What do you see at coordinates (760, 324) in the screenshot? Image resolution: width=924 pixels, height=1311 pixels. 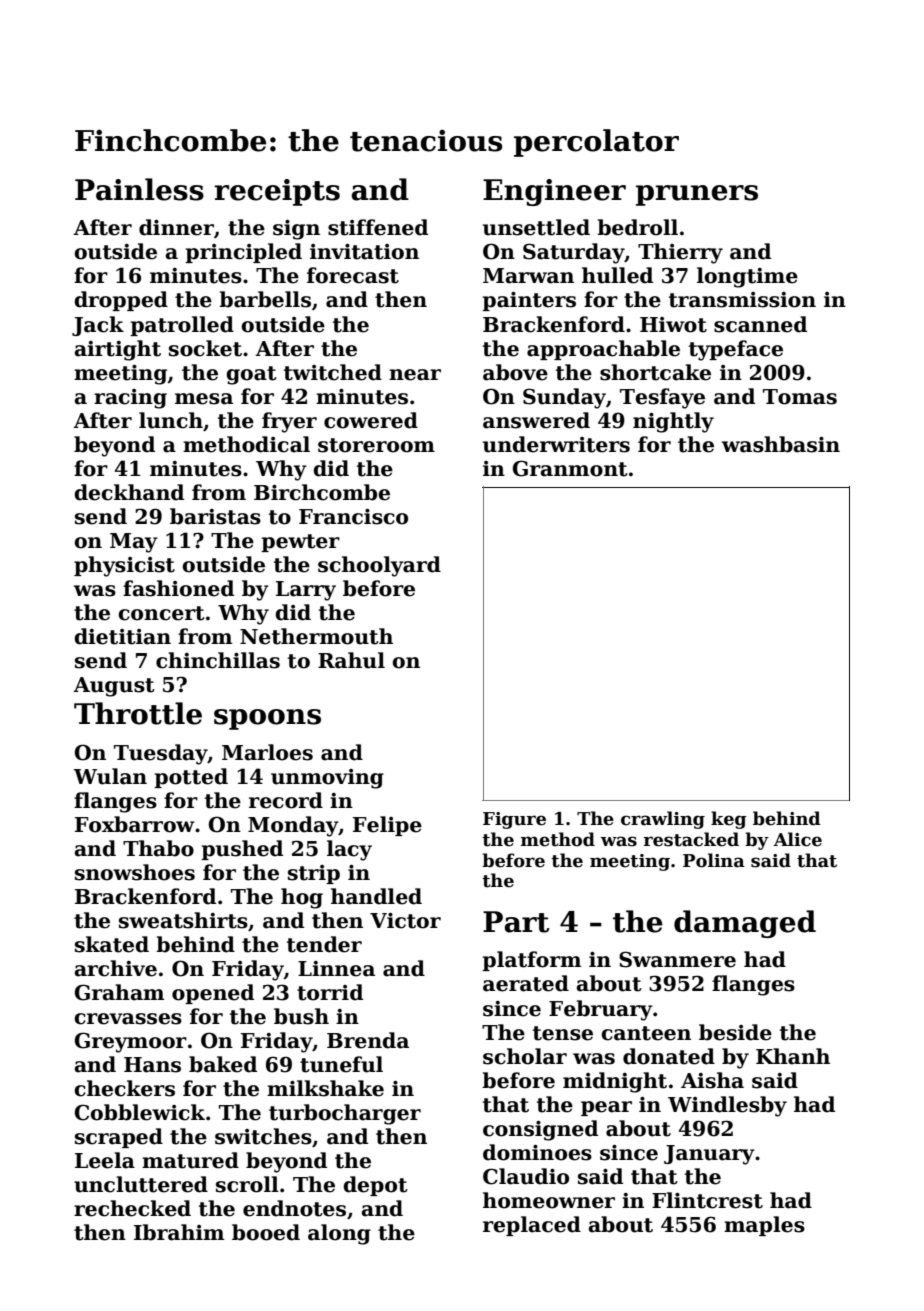 I see `scanned` at bounding box center [760, 324].
